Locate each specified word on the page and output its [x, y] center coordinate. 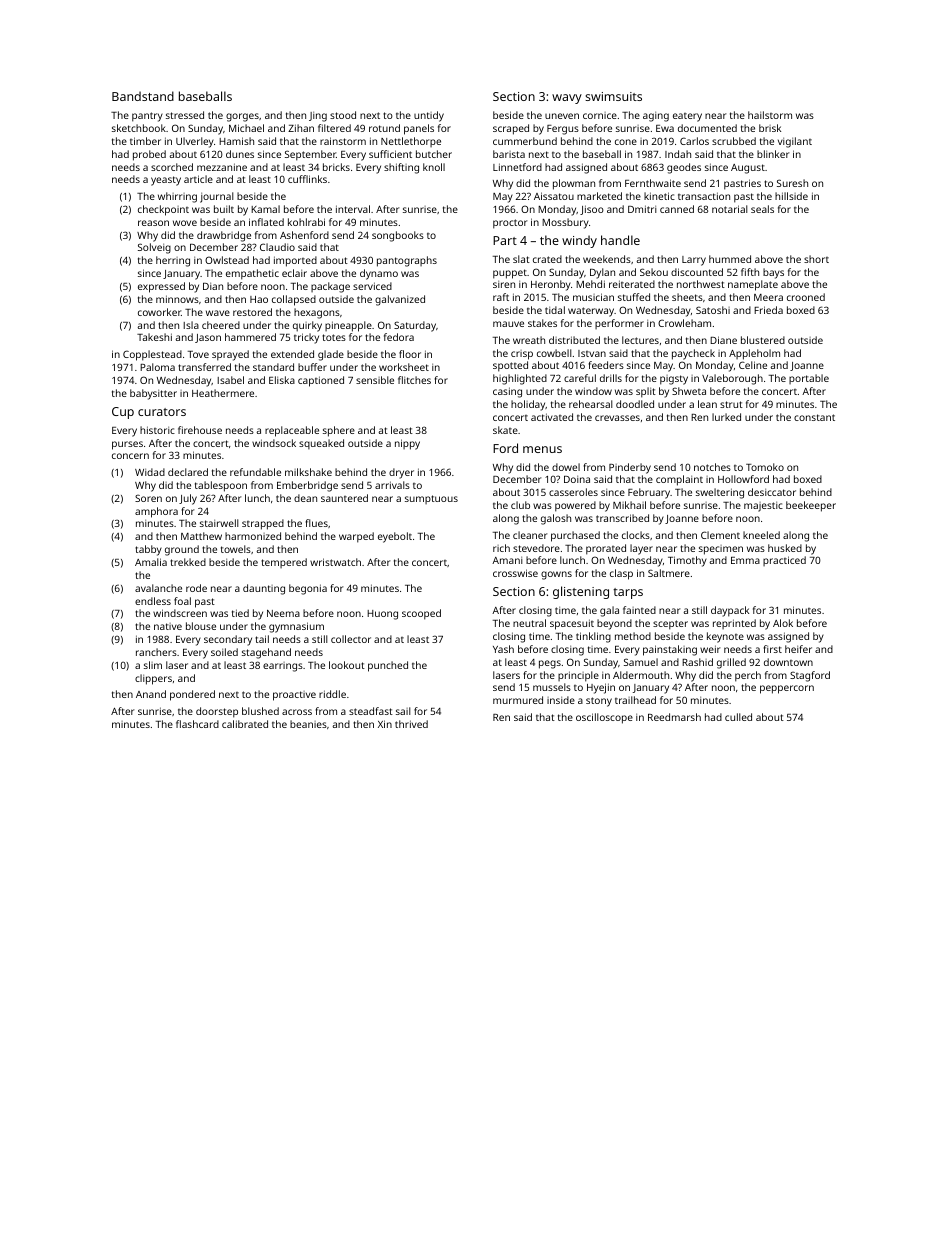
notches [712, 467]
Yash [503, 649]
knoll [434, 167]
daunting [264, 589]
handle [620, 240]
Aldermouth [641, 675]
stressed [185, 115]
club [520, 505]
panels [419, 129]
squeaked [321, 444]
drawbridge [224, 236]
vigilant [795, 142]
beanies [308, 724]
